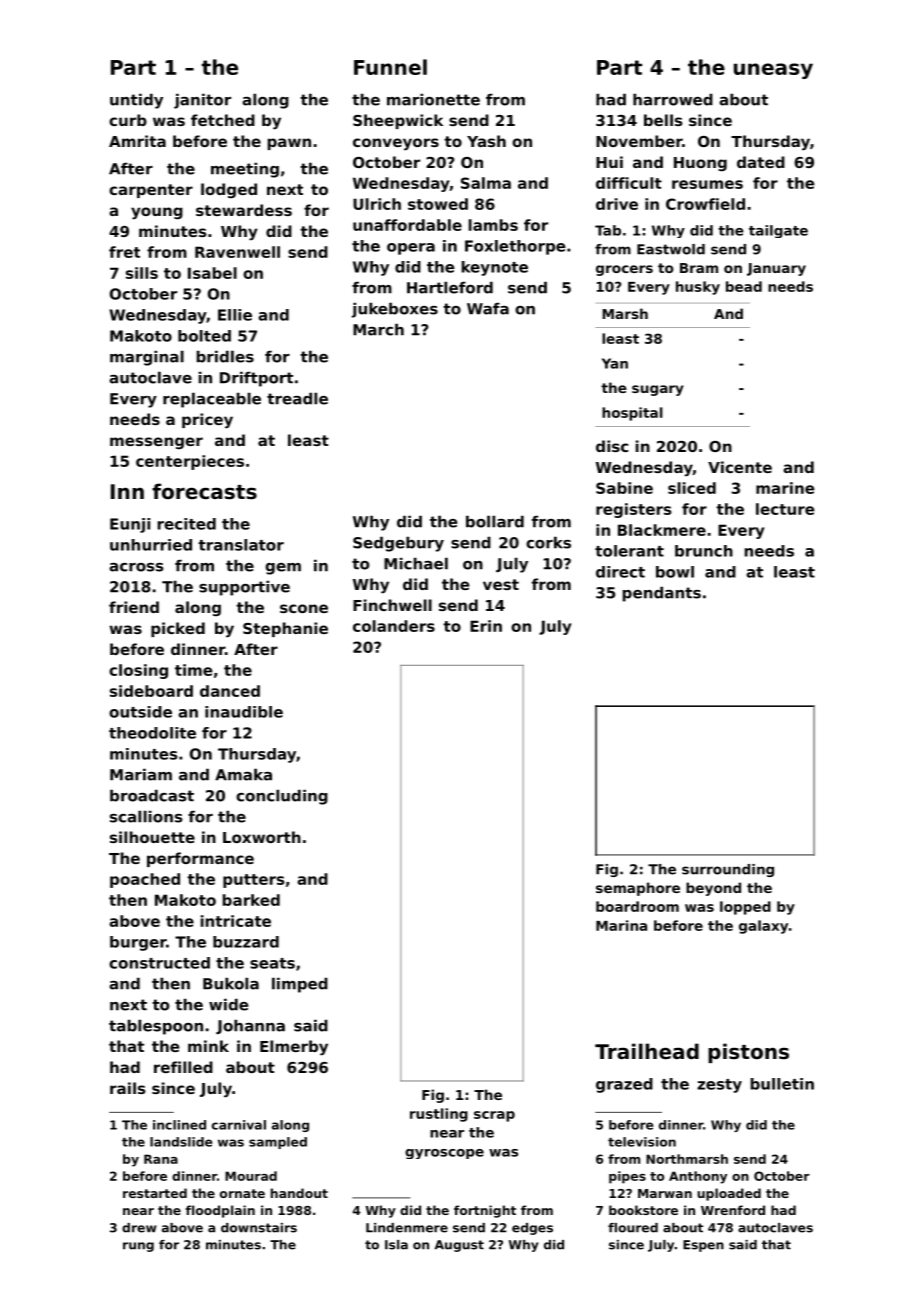 The image size is (924, 1308). I want to click on brunch, so click(704, 551).
